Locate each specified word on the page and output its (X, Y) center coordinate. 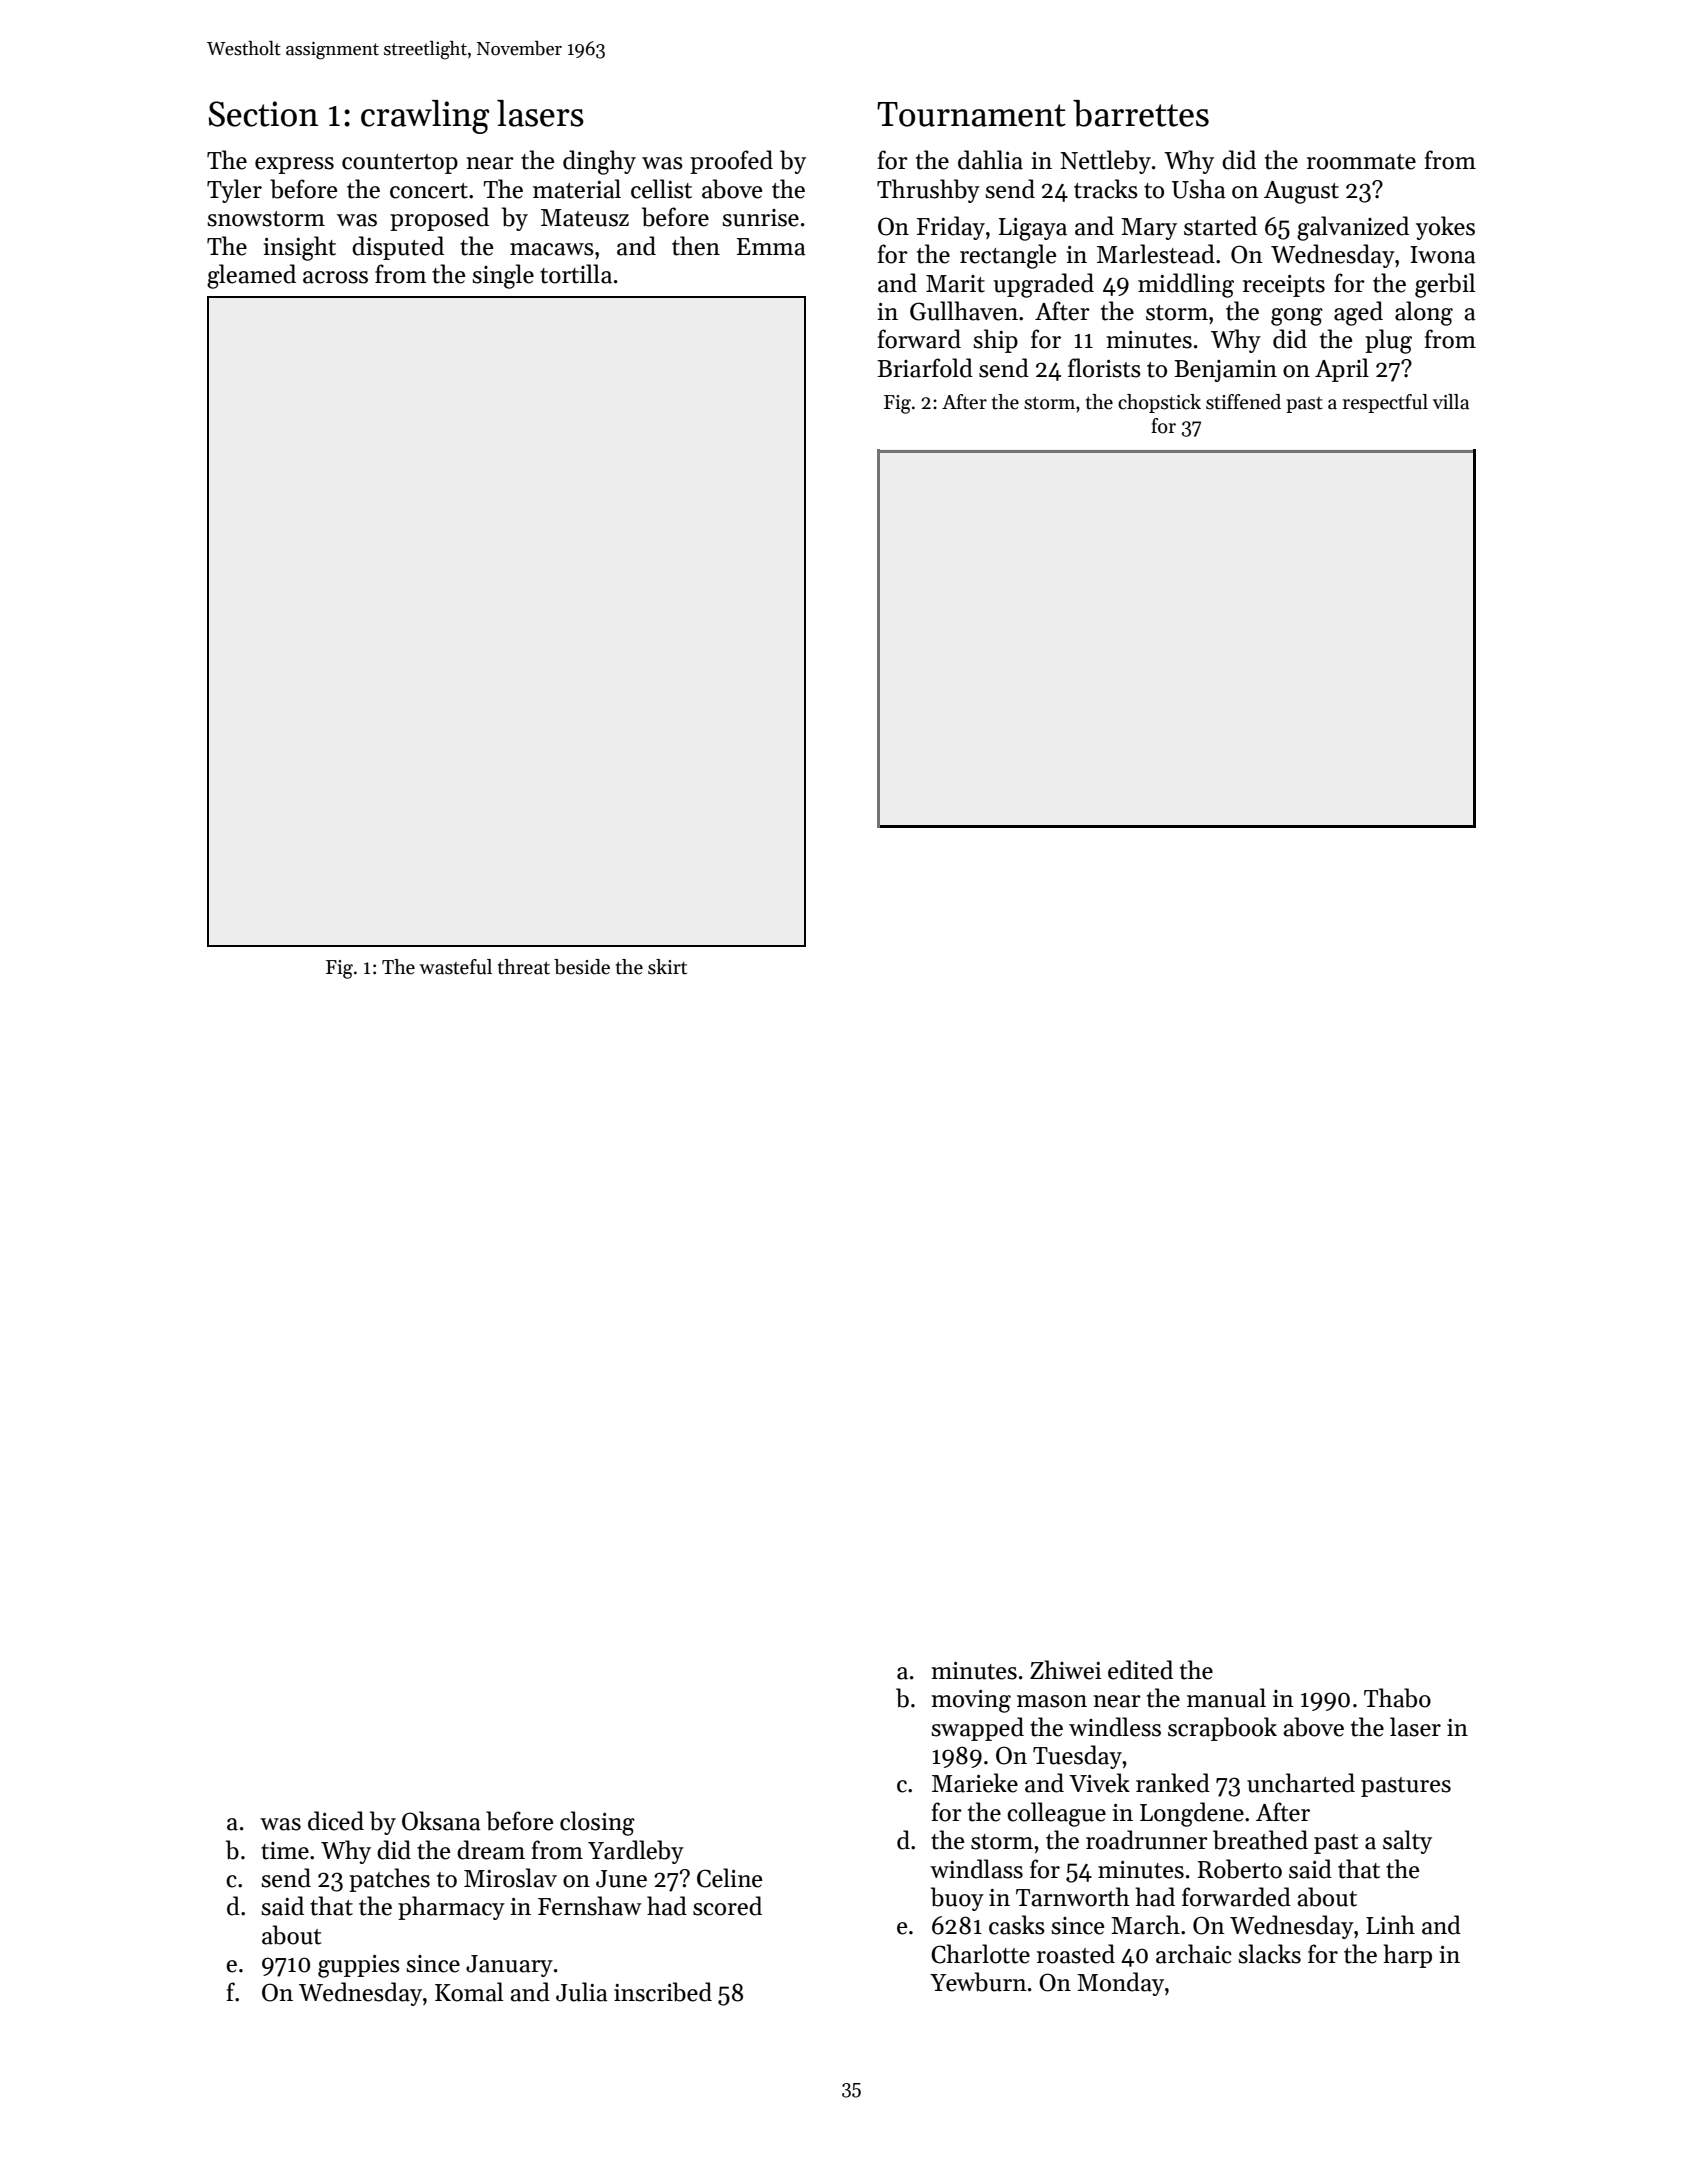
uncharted (1301, 1783)
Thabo (1397, 1698)
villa (1451, 402)
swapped (977, 1729)
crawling (425, 117)
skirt (667, 967)
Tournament (971, 114)
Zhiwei (1066, 1670)
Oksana (441, 1821)
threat (524, 967)
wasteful (455, 967)
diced (336, 1821)
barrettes (1141, 113)
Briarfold (925, 368)
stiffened (1243, 402)
